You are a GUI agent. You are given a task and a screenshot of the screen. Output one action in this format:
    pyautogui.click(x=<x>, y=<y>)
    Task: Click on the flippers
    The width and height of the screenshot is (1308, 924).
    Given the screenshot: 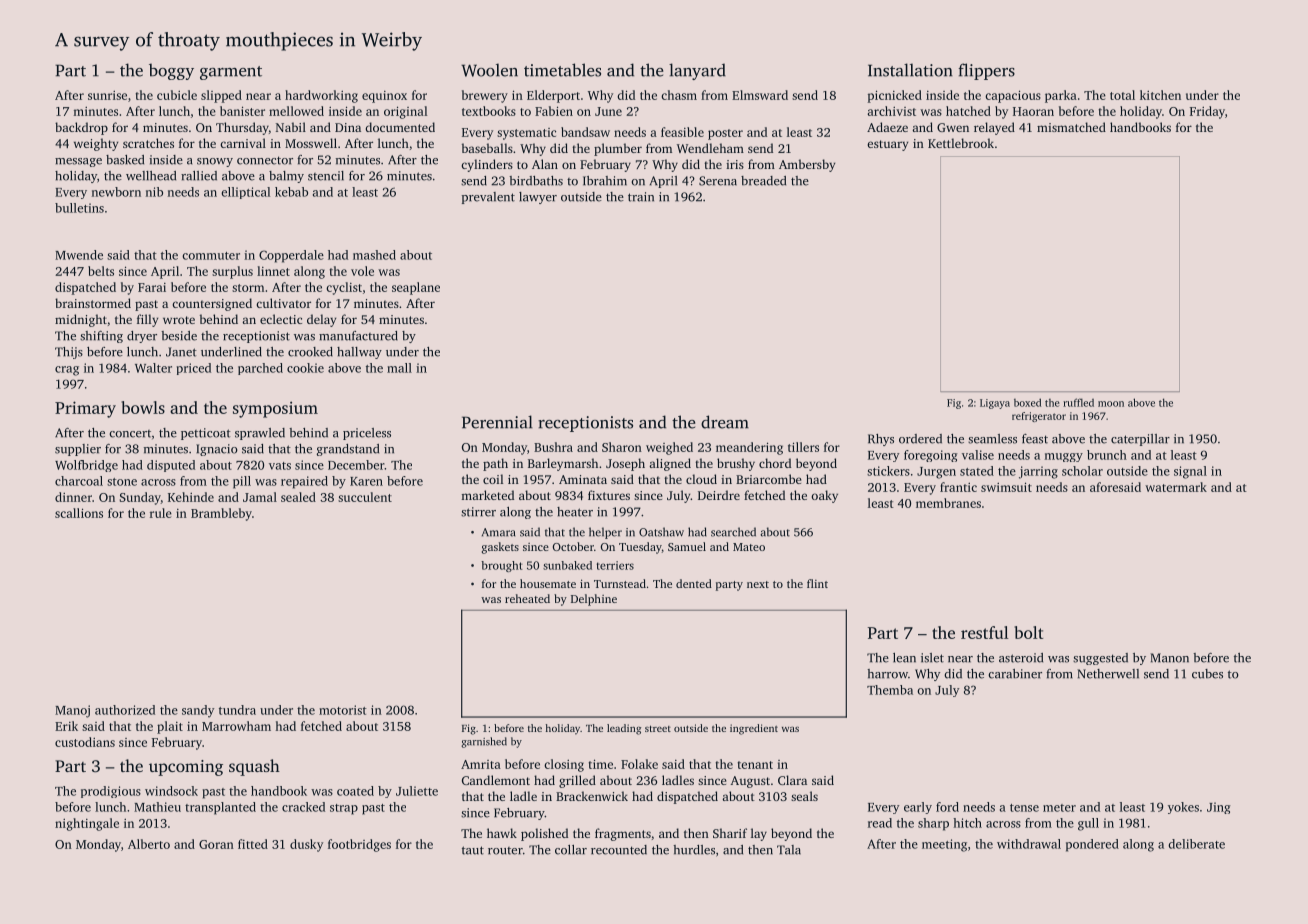 What is the action you would take?
    pyautogui.click(x=986, y=71)
